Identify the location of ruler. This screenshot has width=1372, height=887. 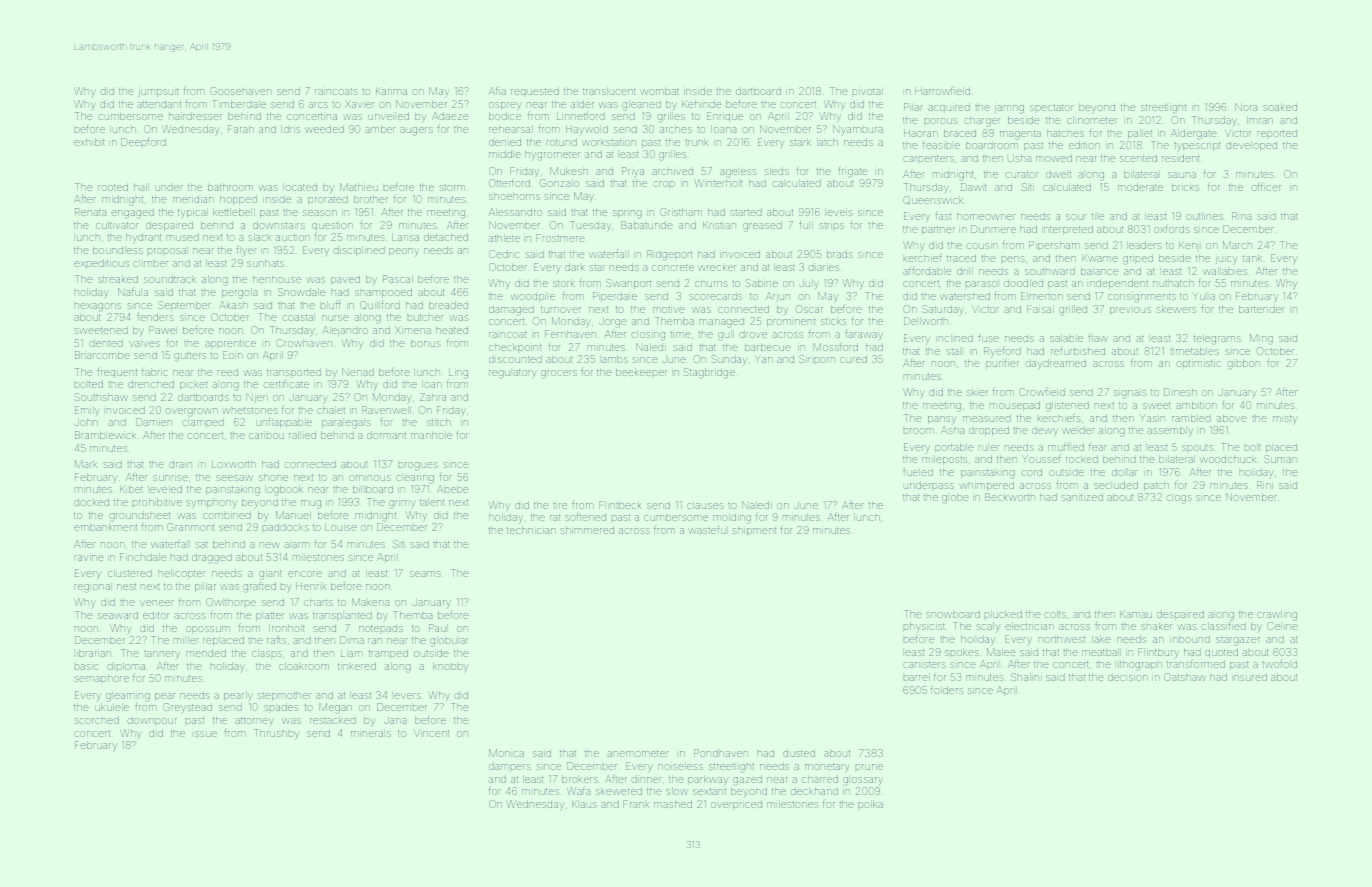
(989, 448).
